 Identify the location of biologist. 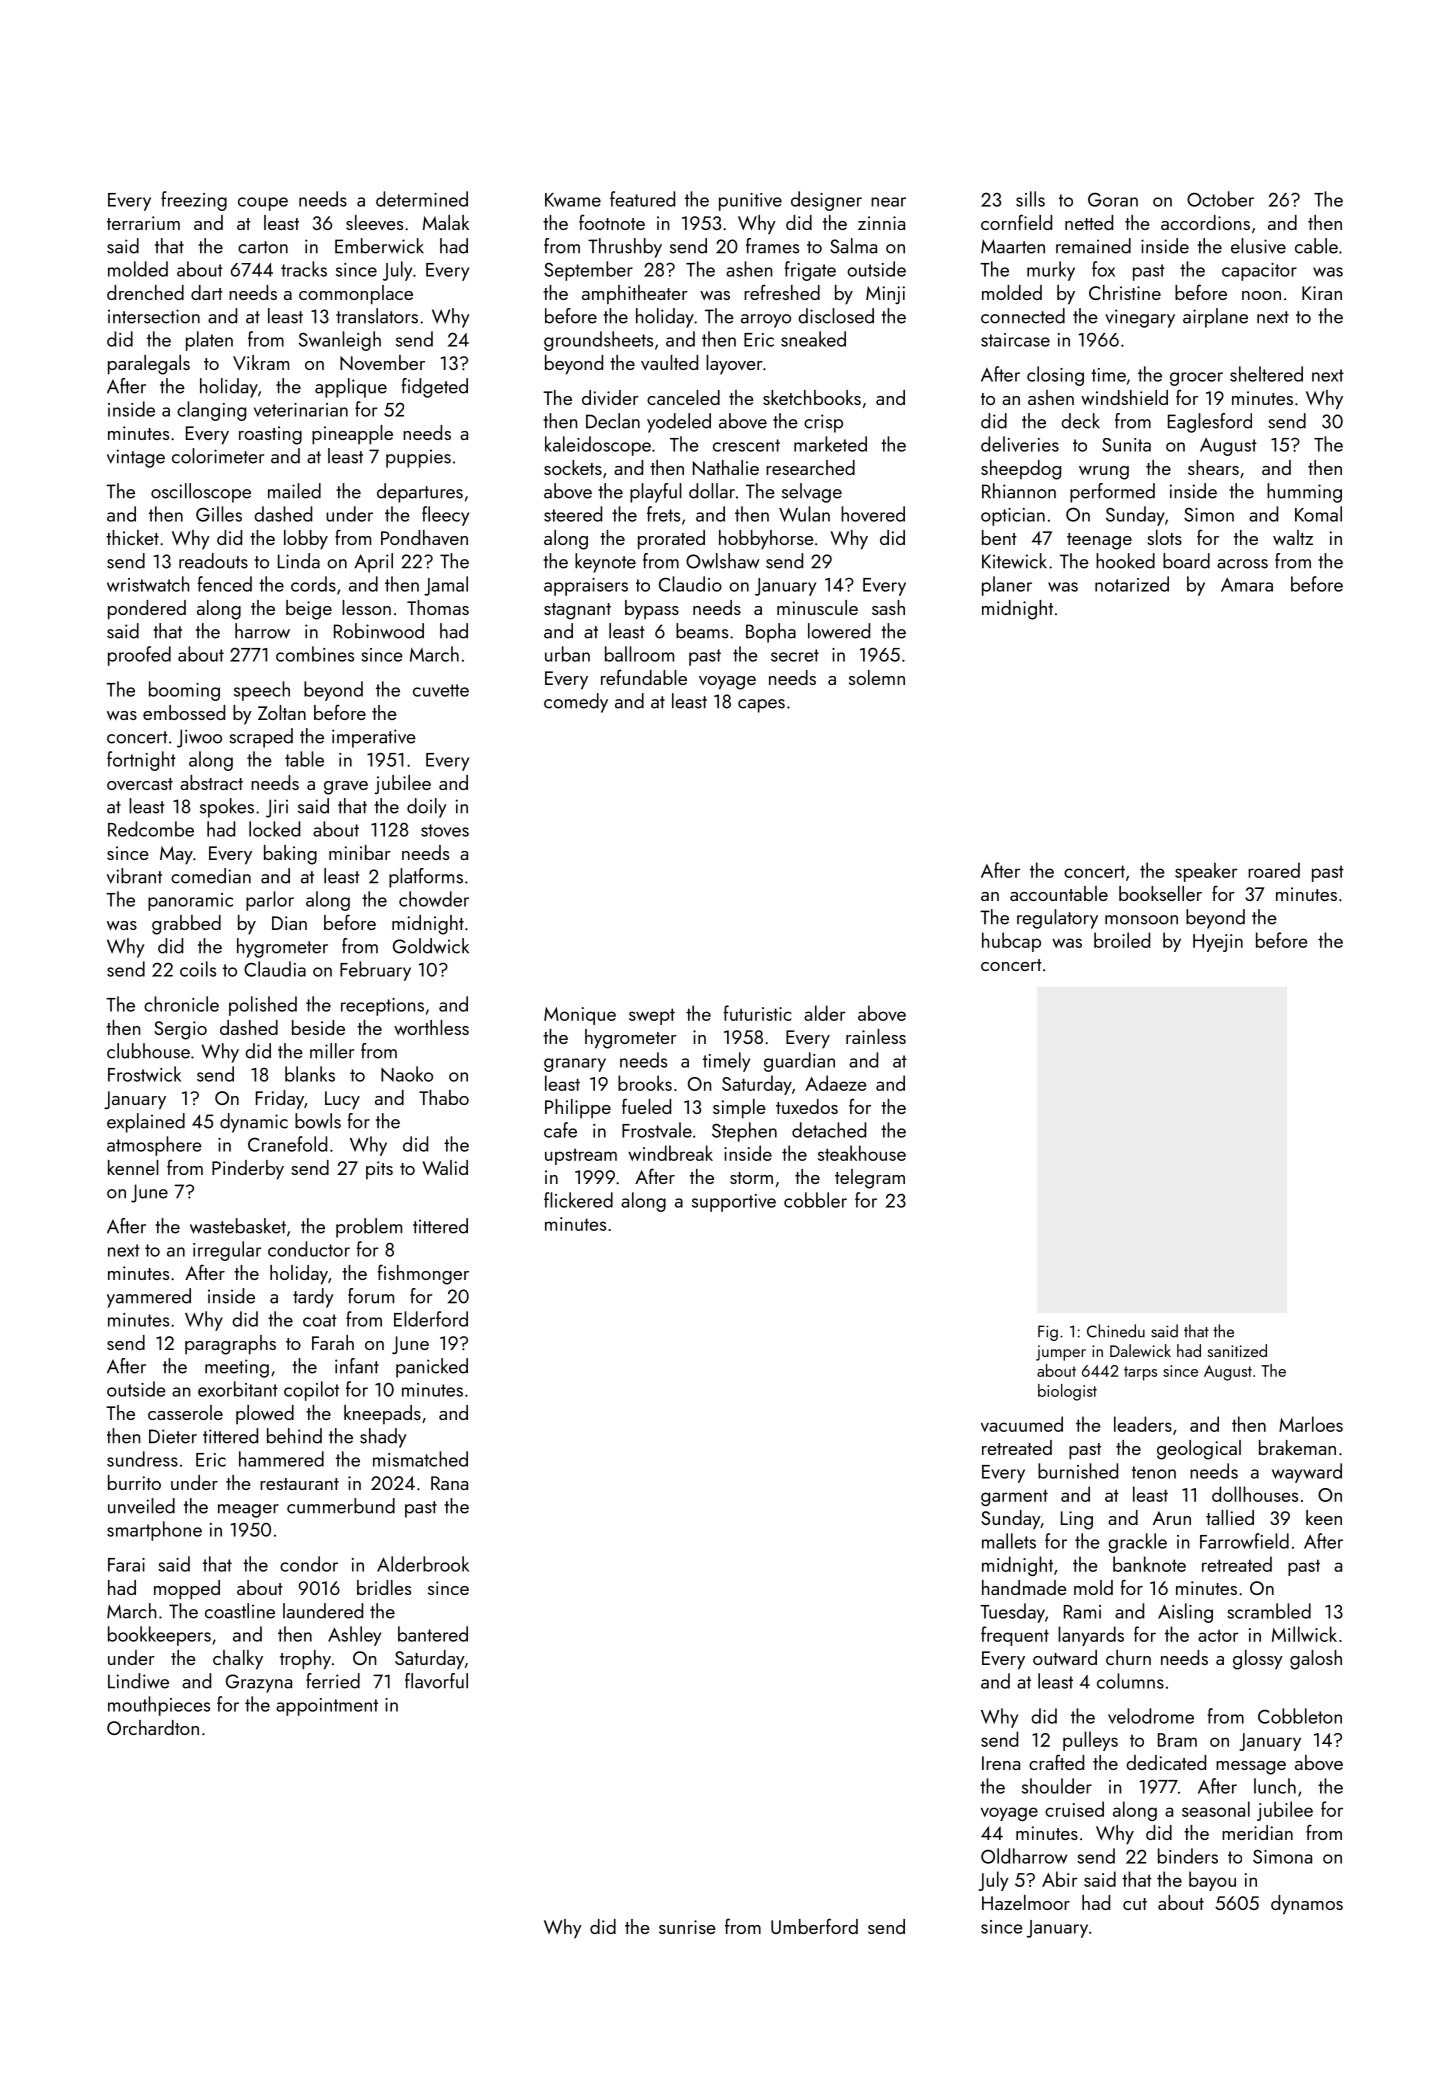
(1067, 1392).
